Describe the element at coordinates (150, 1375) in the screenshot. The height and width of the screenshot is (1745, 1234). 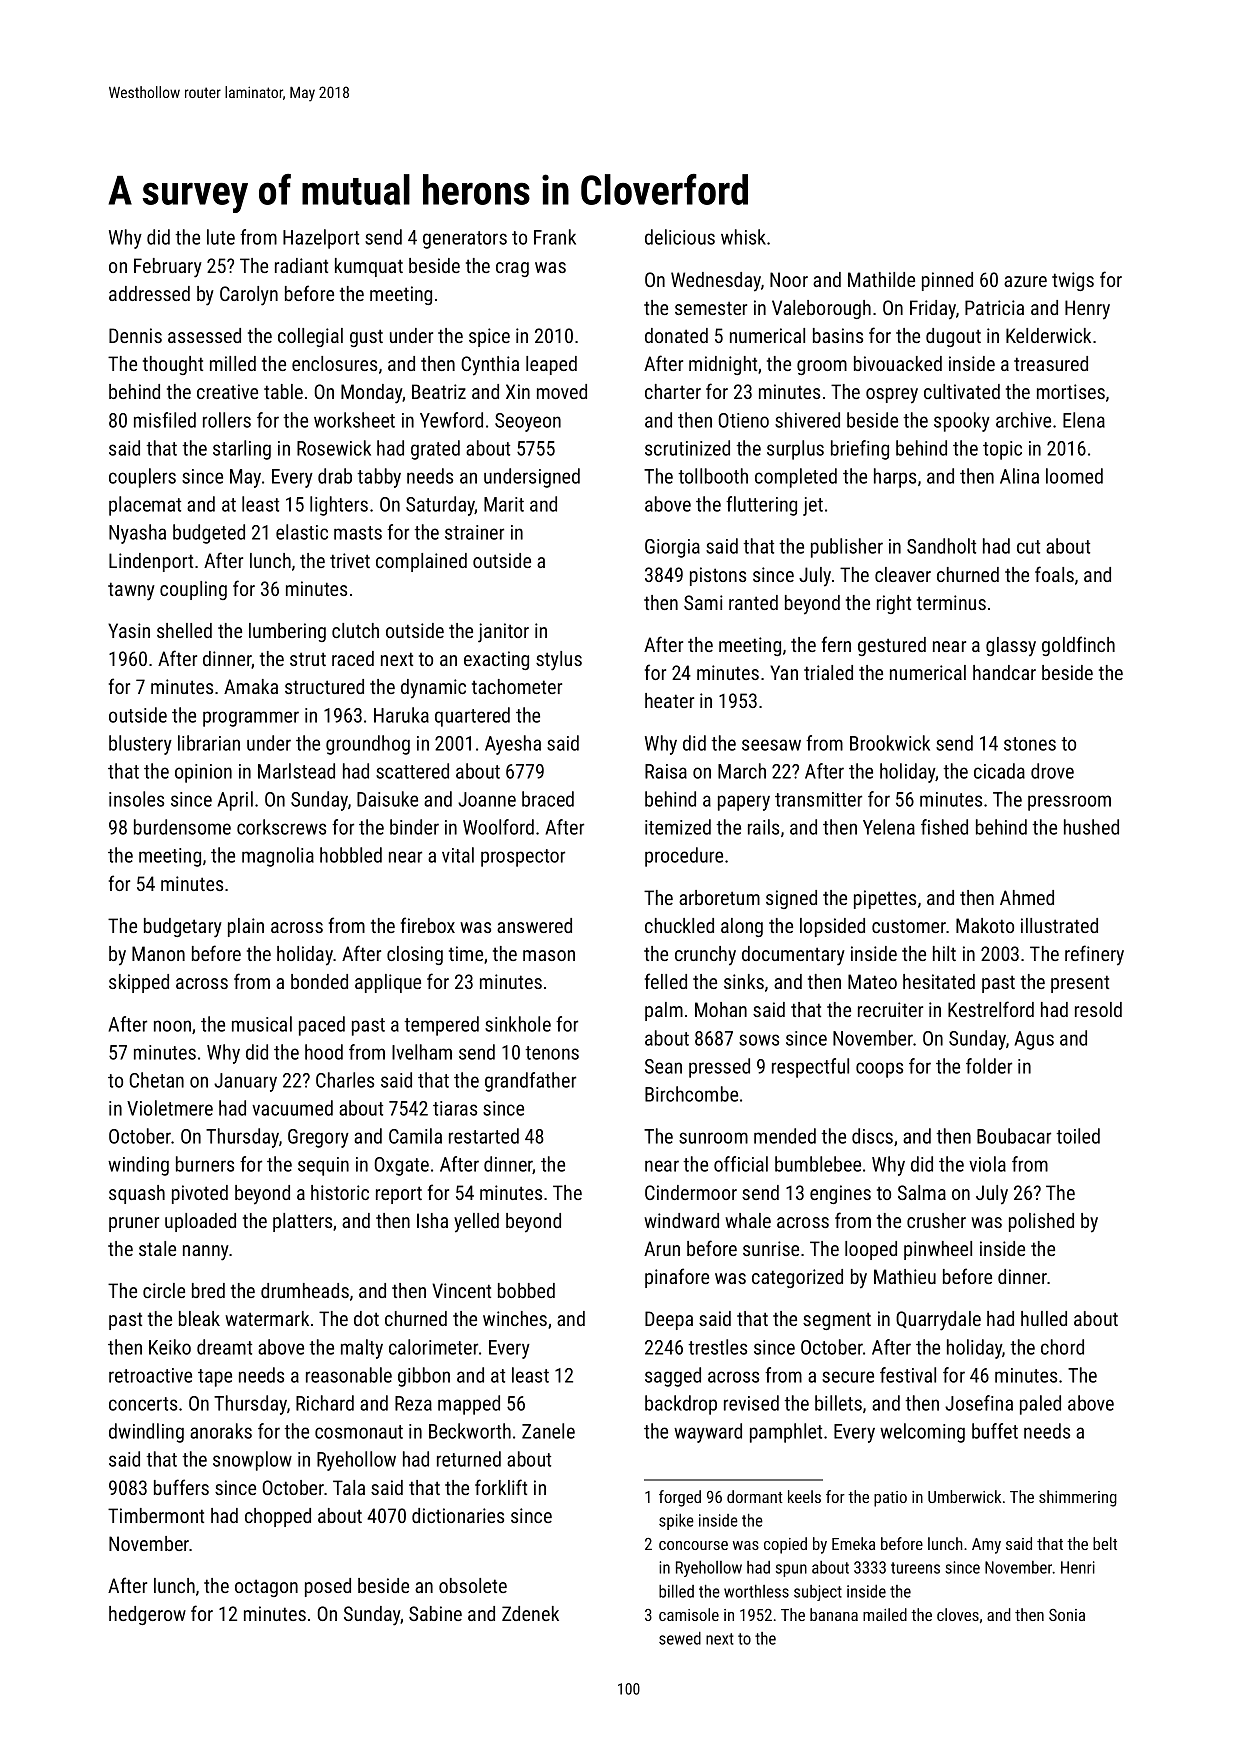
I see `retroactive` at that location.
